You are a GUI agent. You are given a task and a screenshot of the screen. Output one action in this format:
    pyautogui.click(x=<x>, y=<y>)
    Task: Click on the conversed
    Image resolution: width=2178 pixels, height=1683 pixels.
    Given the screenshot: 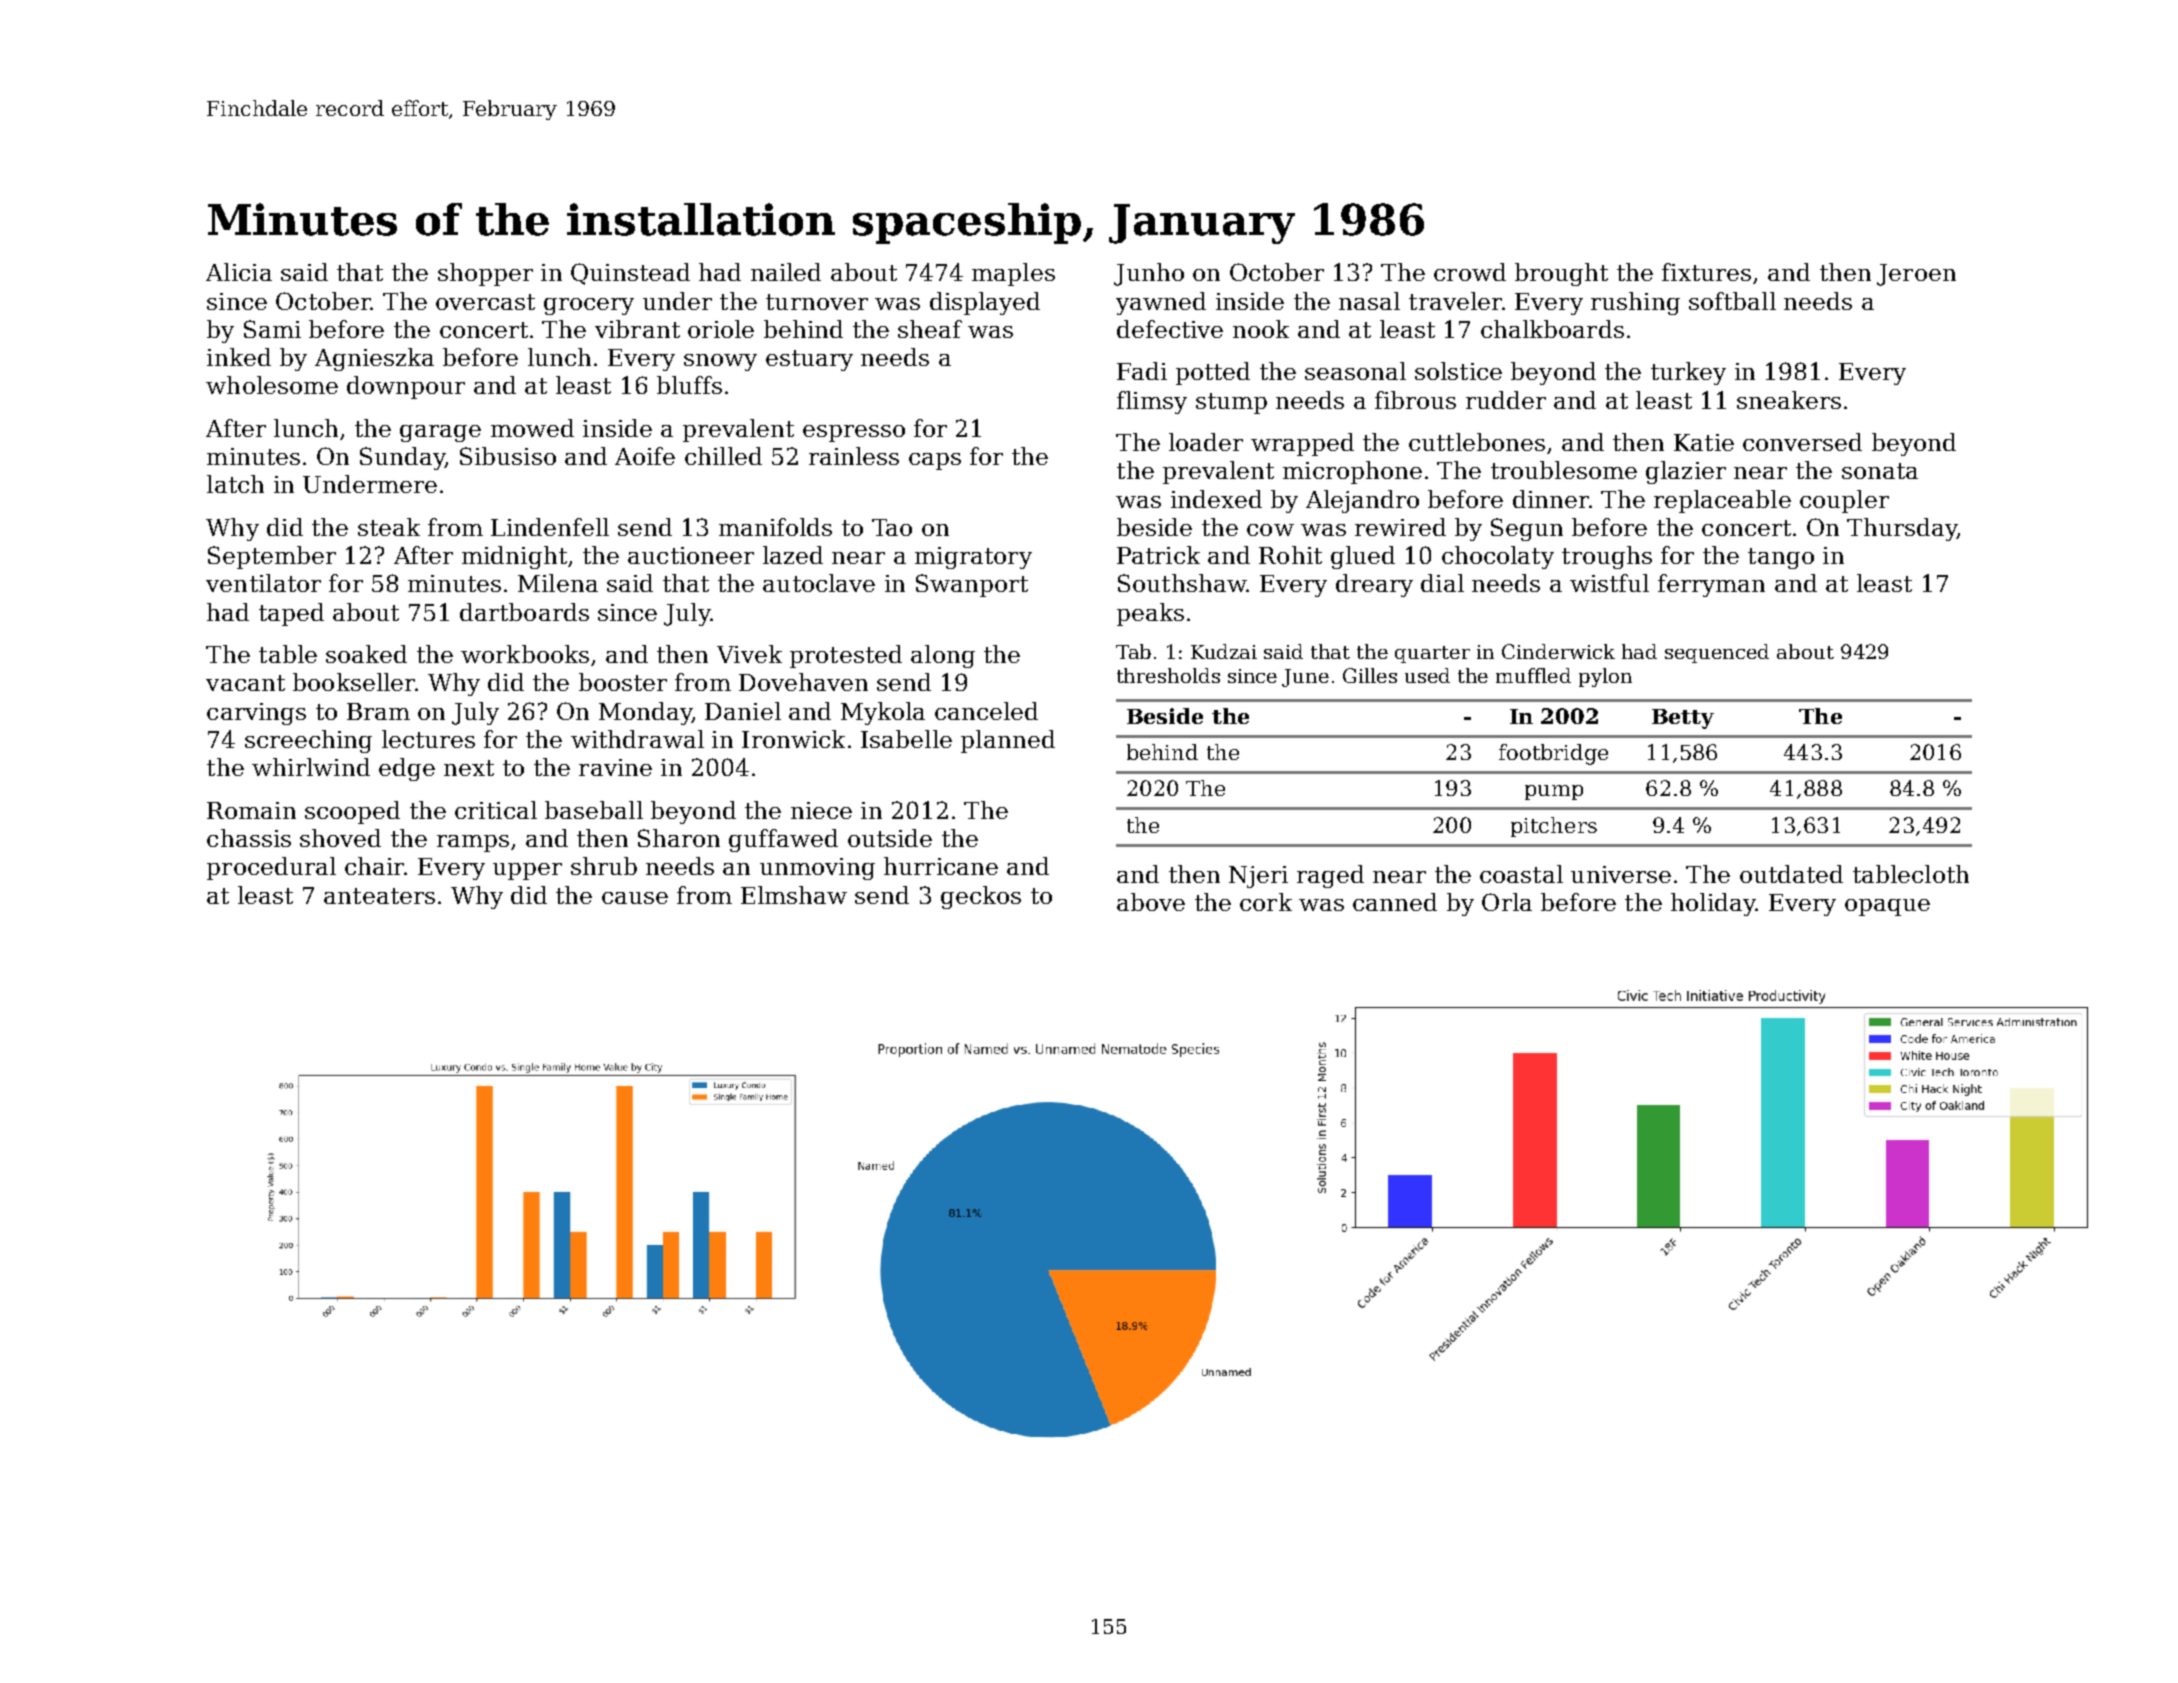 What is the action you would take?
    pyautogui.click(x=1802, y=442)
